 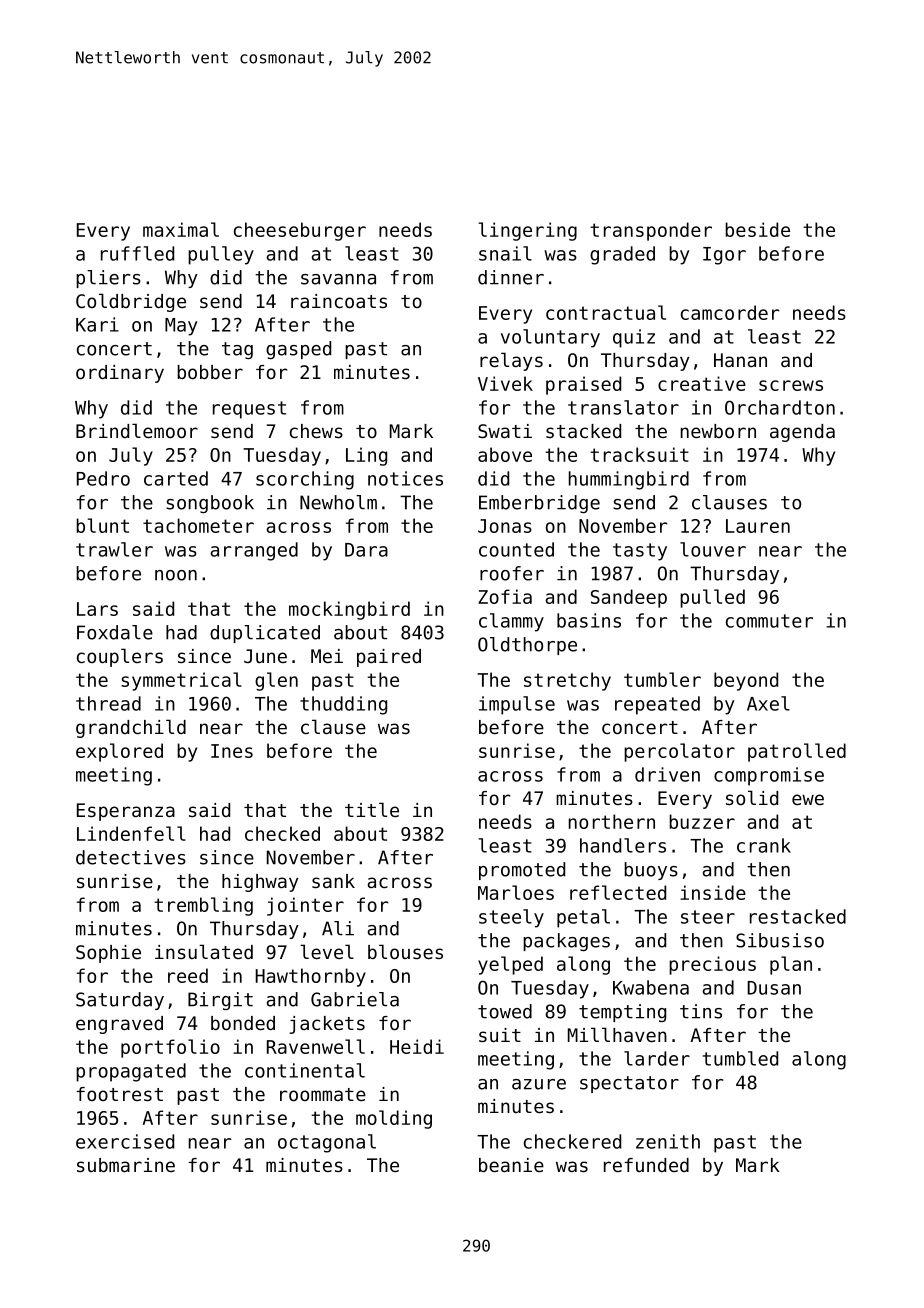 I want to click on engraved, so click(x=119, y=1025).
